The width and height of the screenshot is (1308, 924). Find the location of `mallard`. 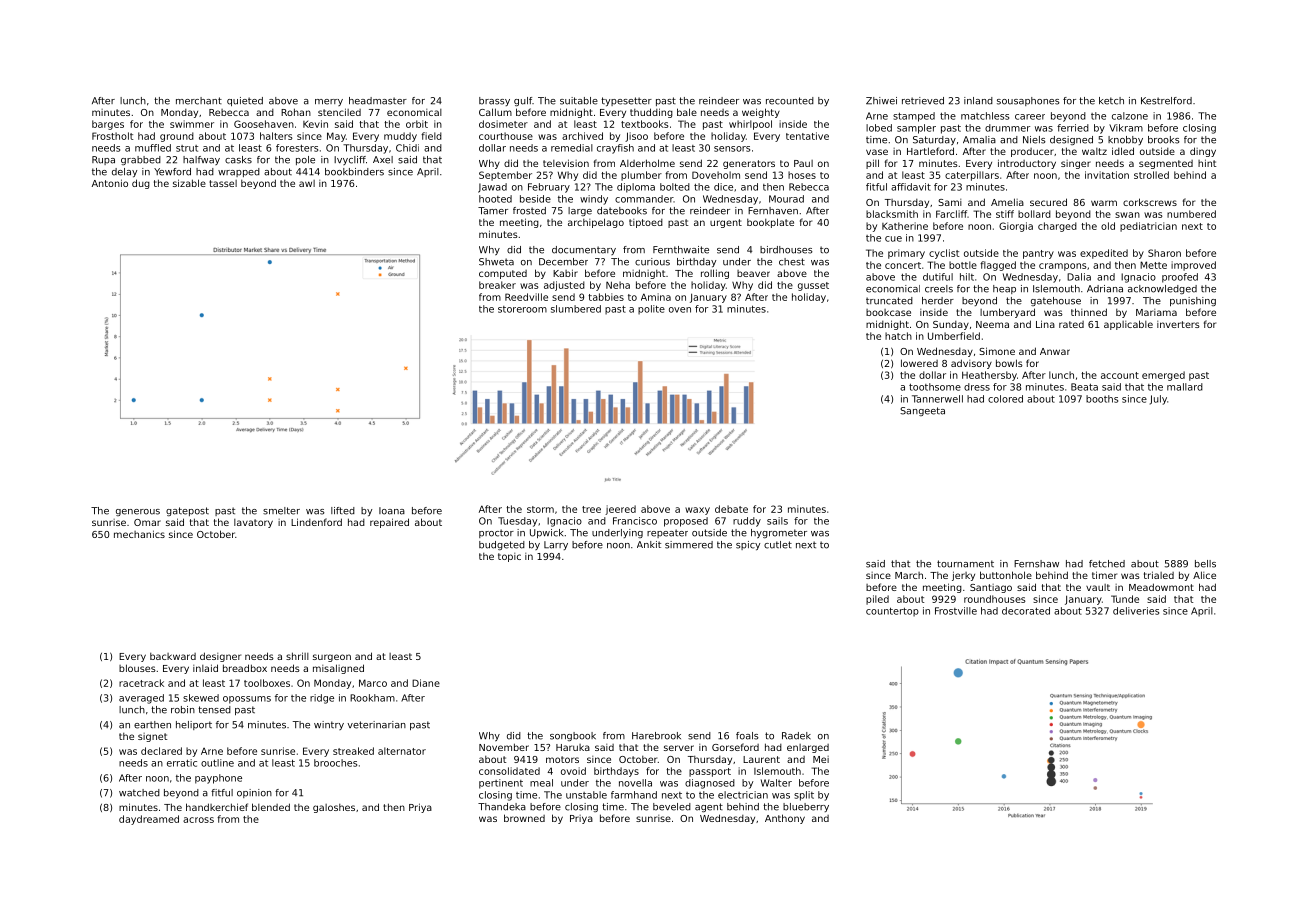

mallard is located at coordinates (1185, 387).
